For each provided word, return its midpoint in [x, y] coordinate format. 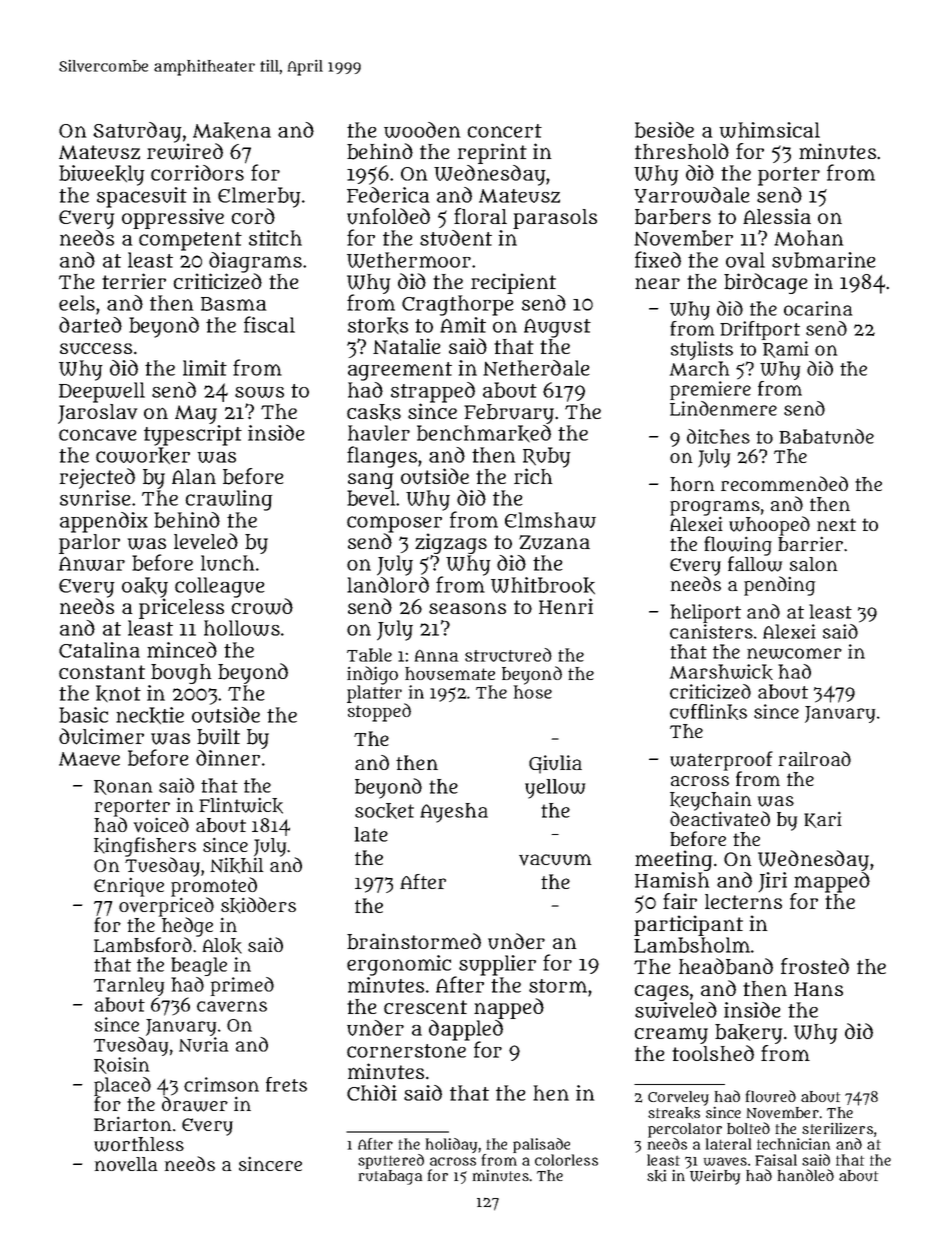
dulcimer [101, 736]
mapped [832, 882]
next [836, 524]
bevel [371, 498]
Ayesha [454, 813]
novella [126, 1164]
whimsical [770, 130]
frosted [815, 966]
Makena [232, 131]
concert [505, 131]
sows [259, 392]
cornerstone [406, 1051]
